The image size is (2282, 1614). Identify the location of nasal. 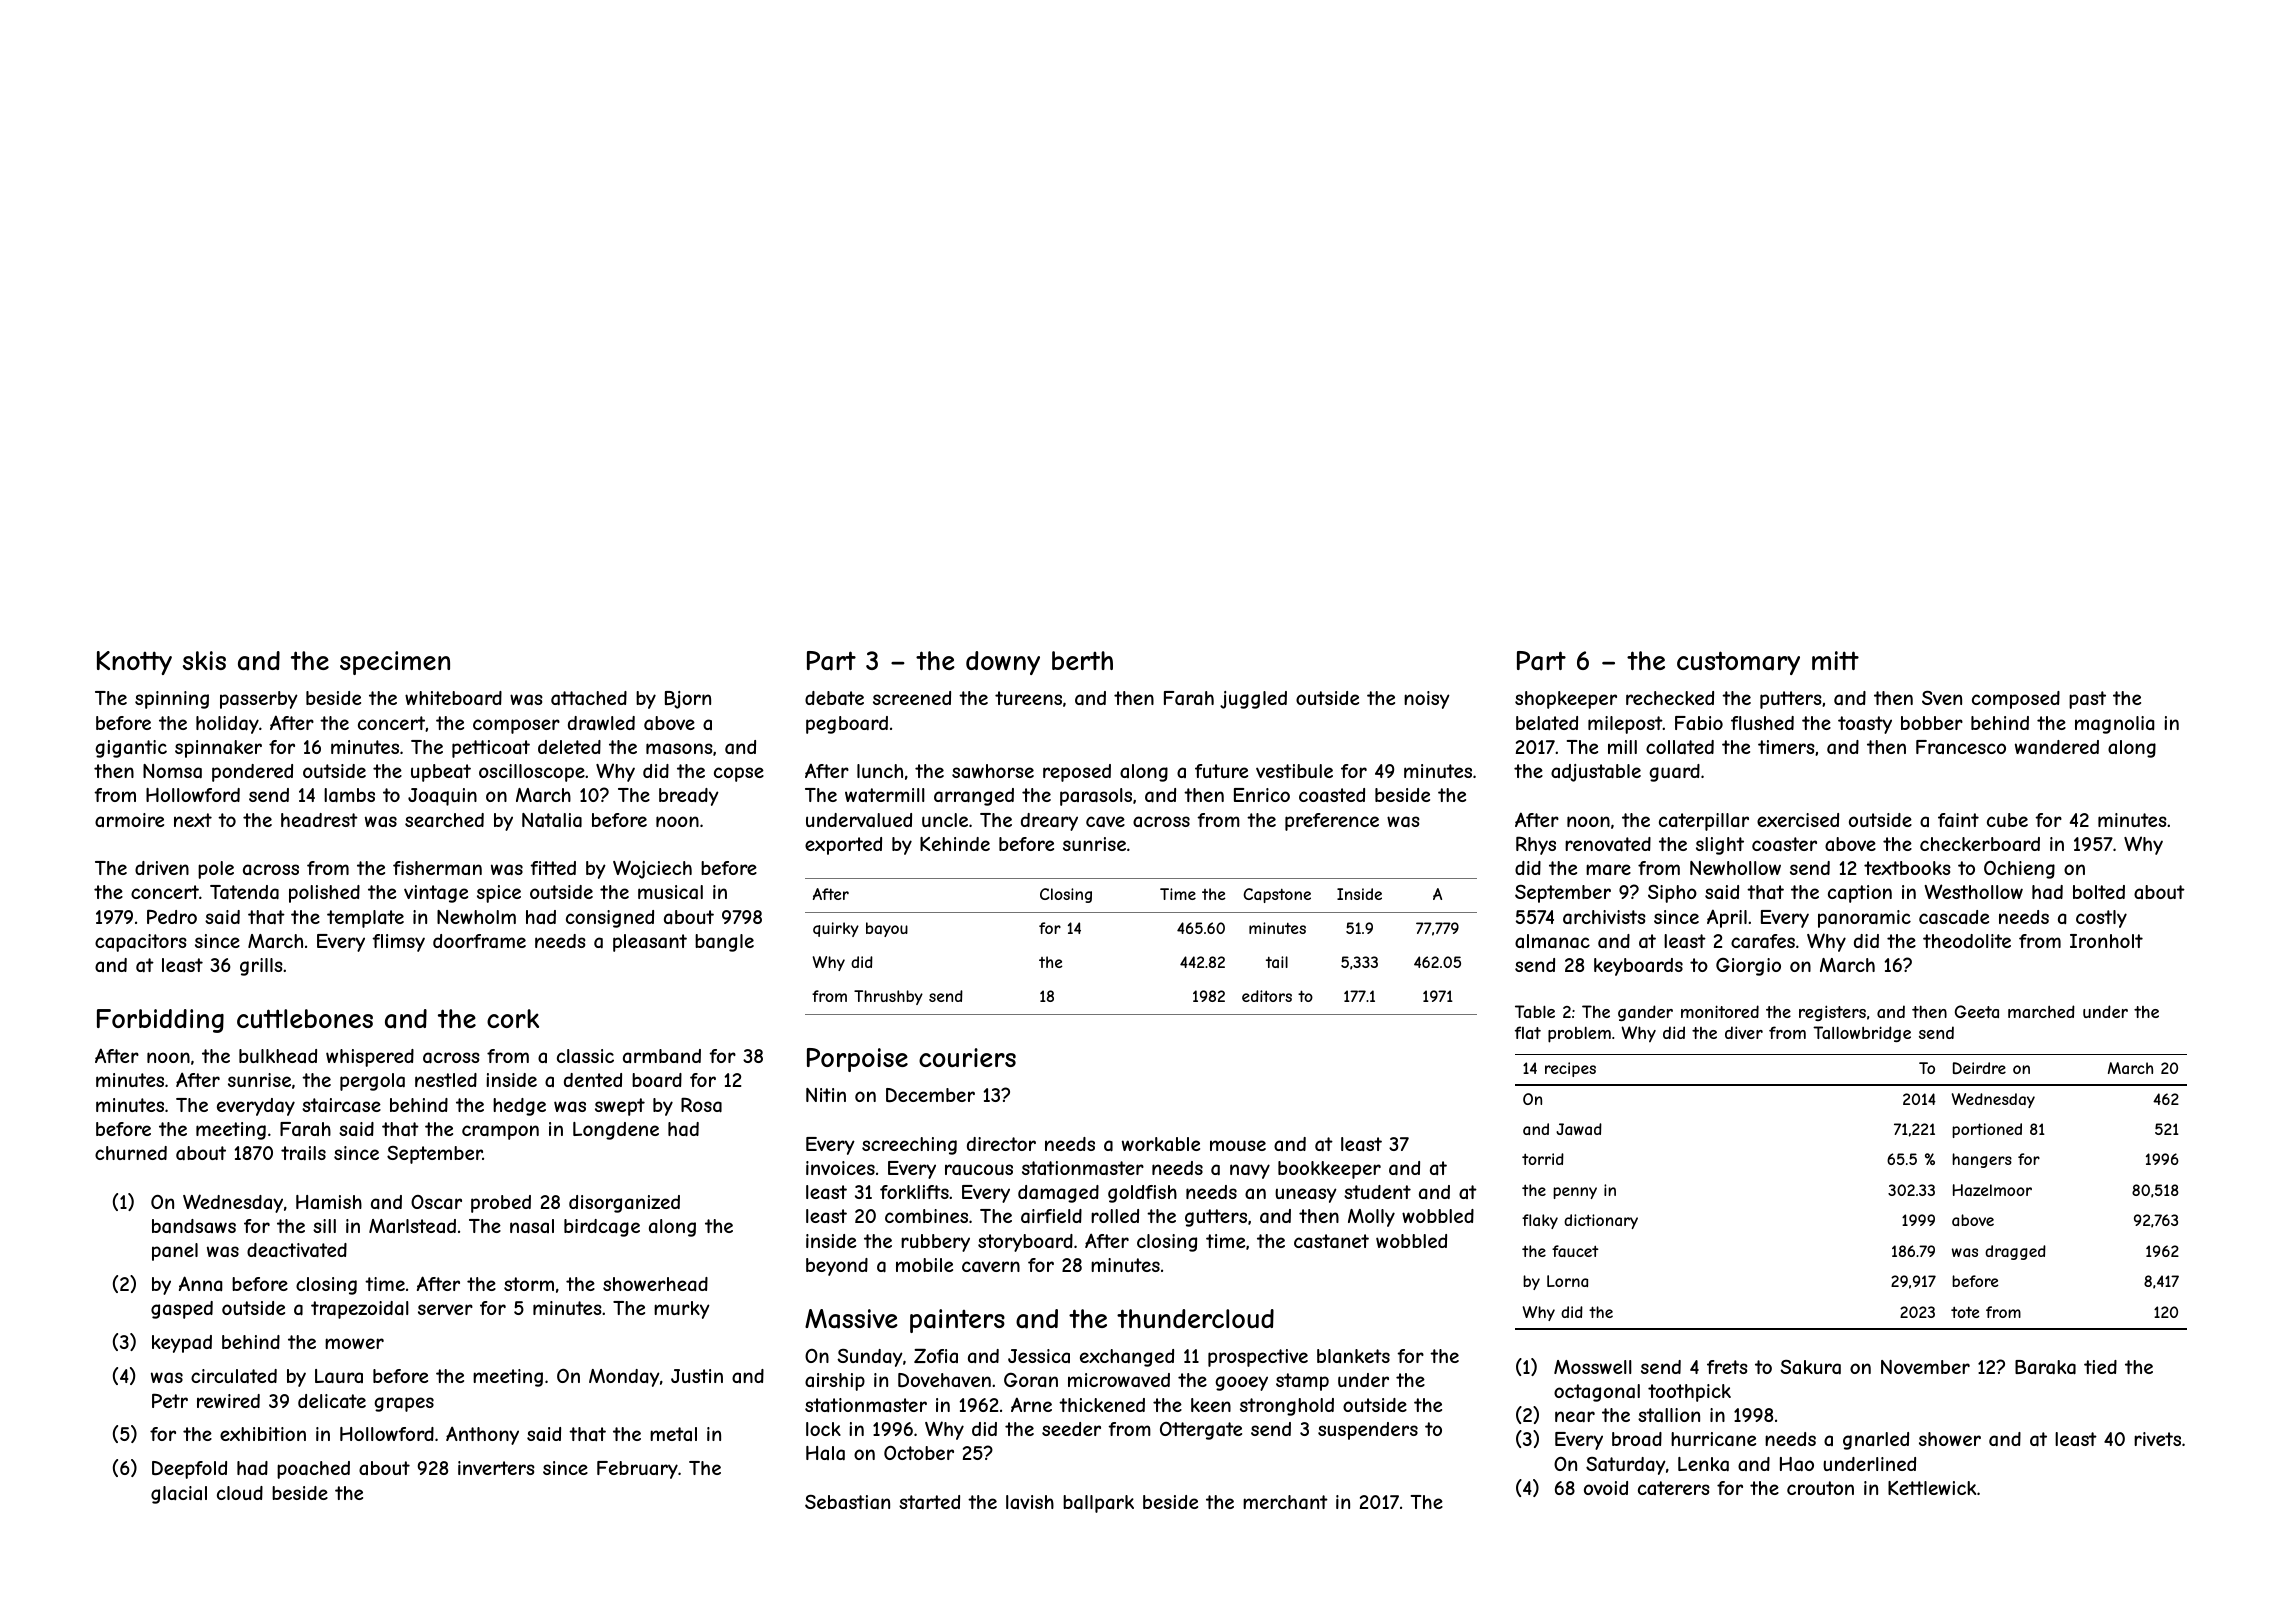
(532, 1226).
